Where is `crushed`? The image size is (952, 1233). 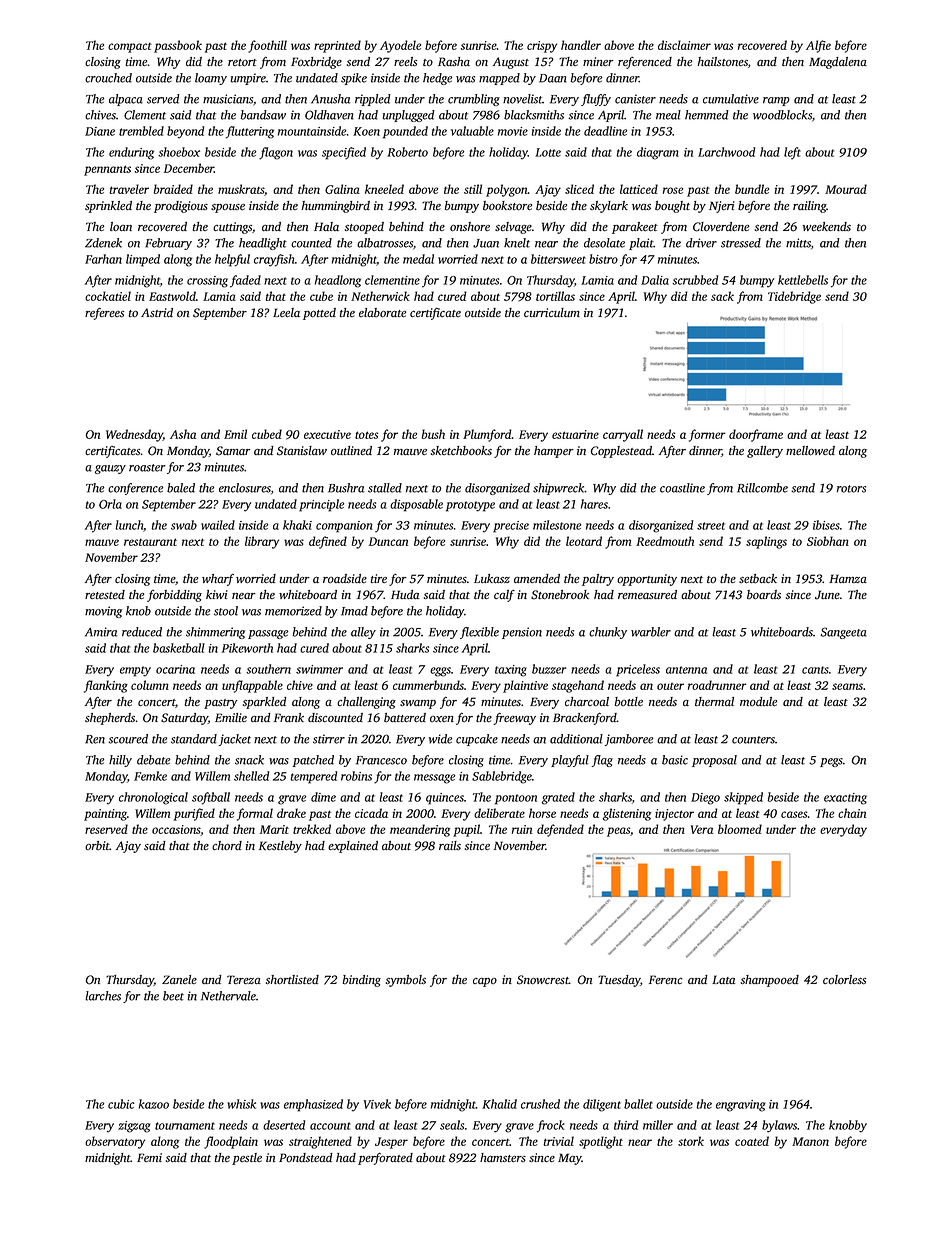
crushed is located at coordinates (540, 1104).
